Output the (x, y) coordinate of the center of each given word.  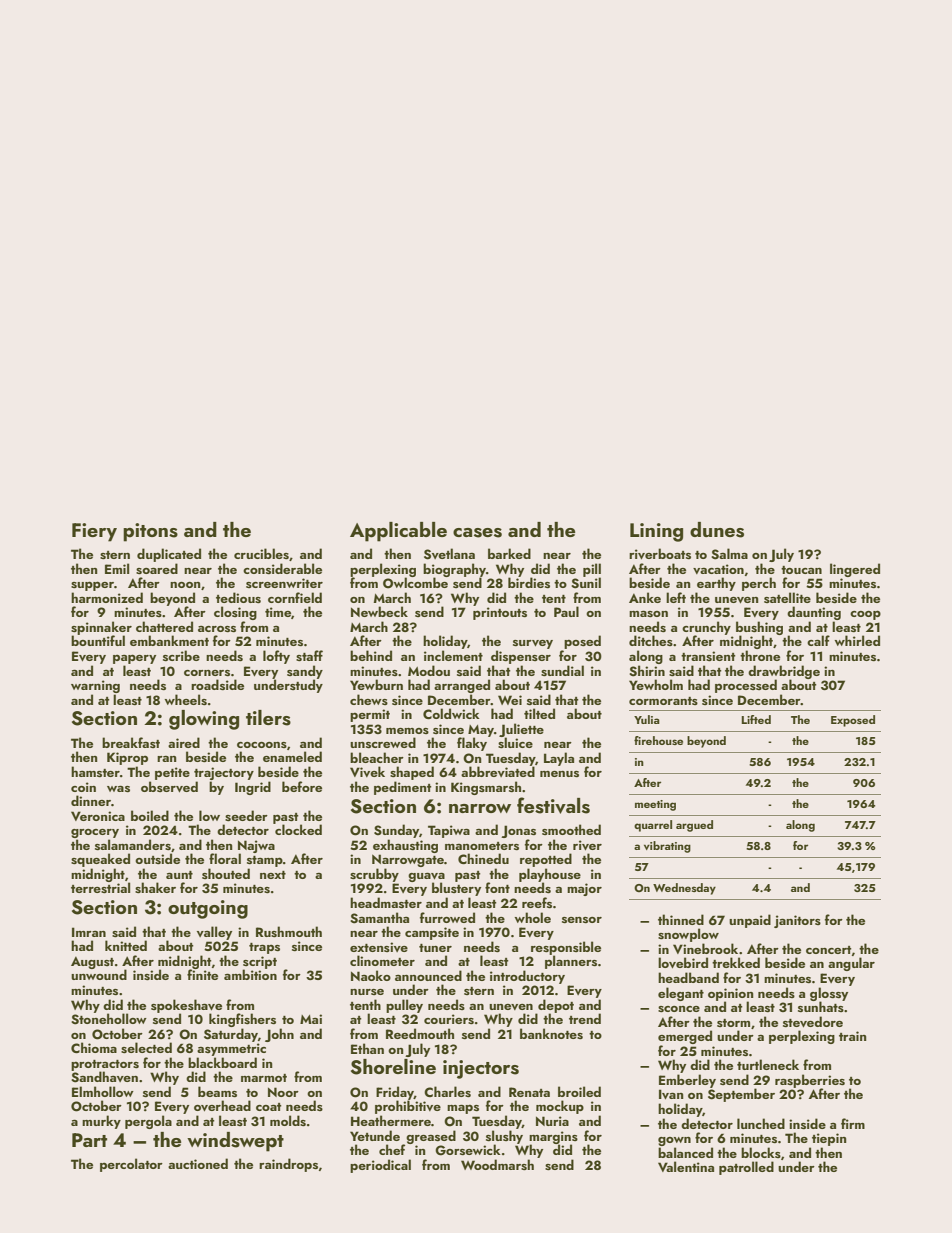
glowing (204, 720)
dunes (717, 530)
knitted (126, 945)
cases (477, 533)
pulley (404, 1006)
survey (533, 644)
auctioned (198, 1163)
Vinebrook (705, 948)
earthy (716, 584)
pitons (150, 532)
